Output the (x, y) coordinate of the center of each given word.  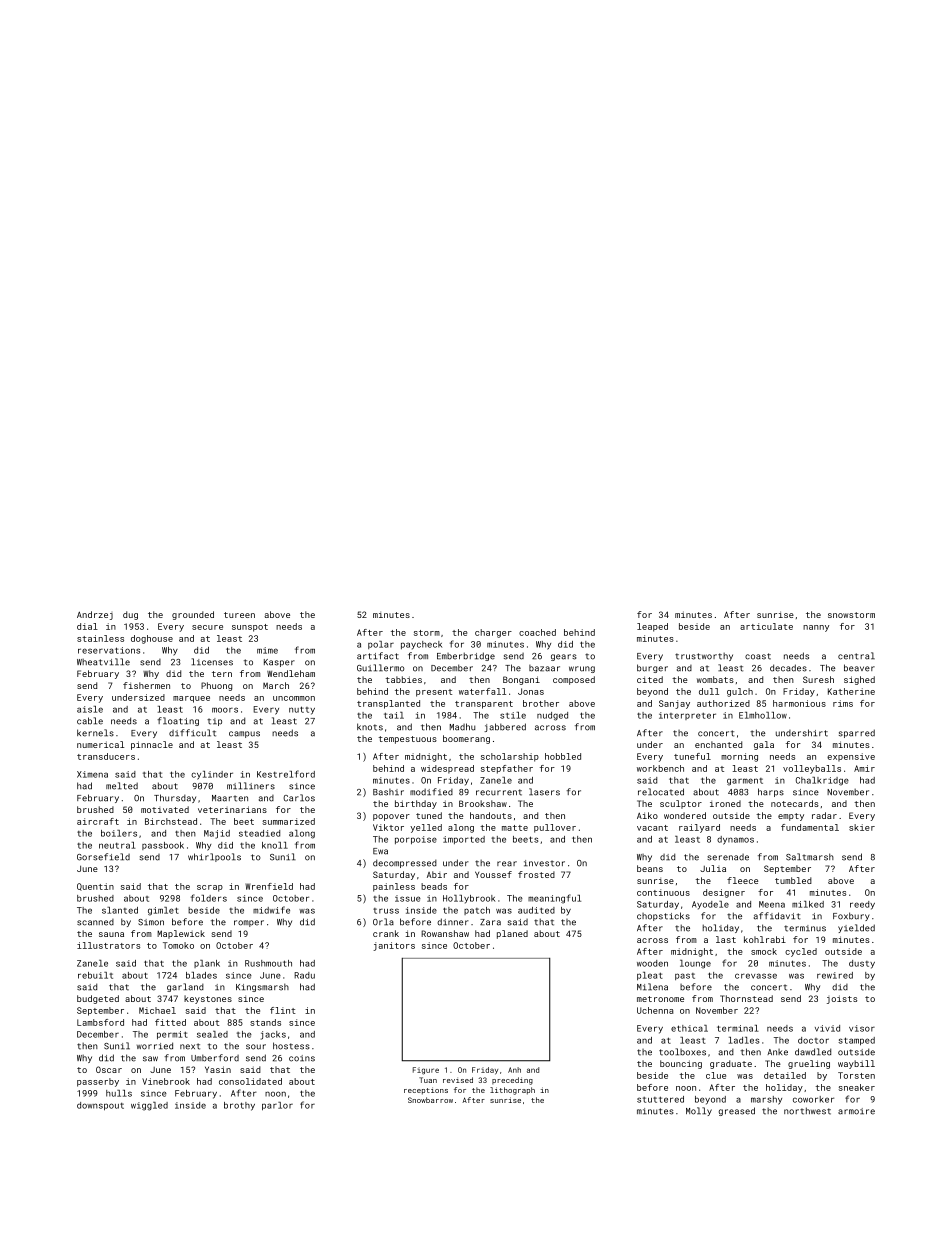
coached (537, 632)
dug (130, 615)
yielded (856, 928)
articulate (766, 626)
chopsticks (663, 916)
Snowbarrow (430, 1100)
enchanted (718, 744)
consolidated (250, 1081)
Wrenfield (269, 886)
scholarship (510, 757)
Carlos (299, 798)
